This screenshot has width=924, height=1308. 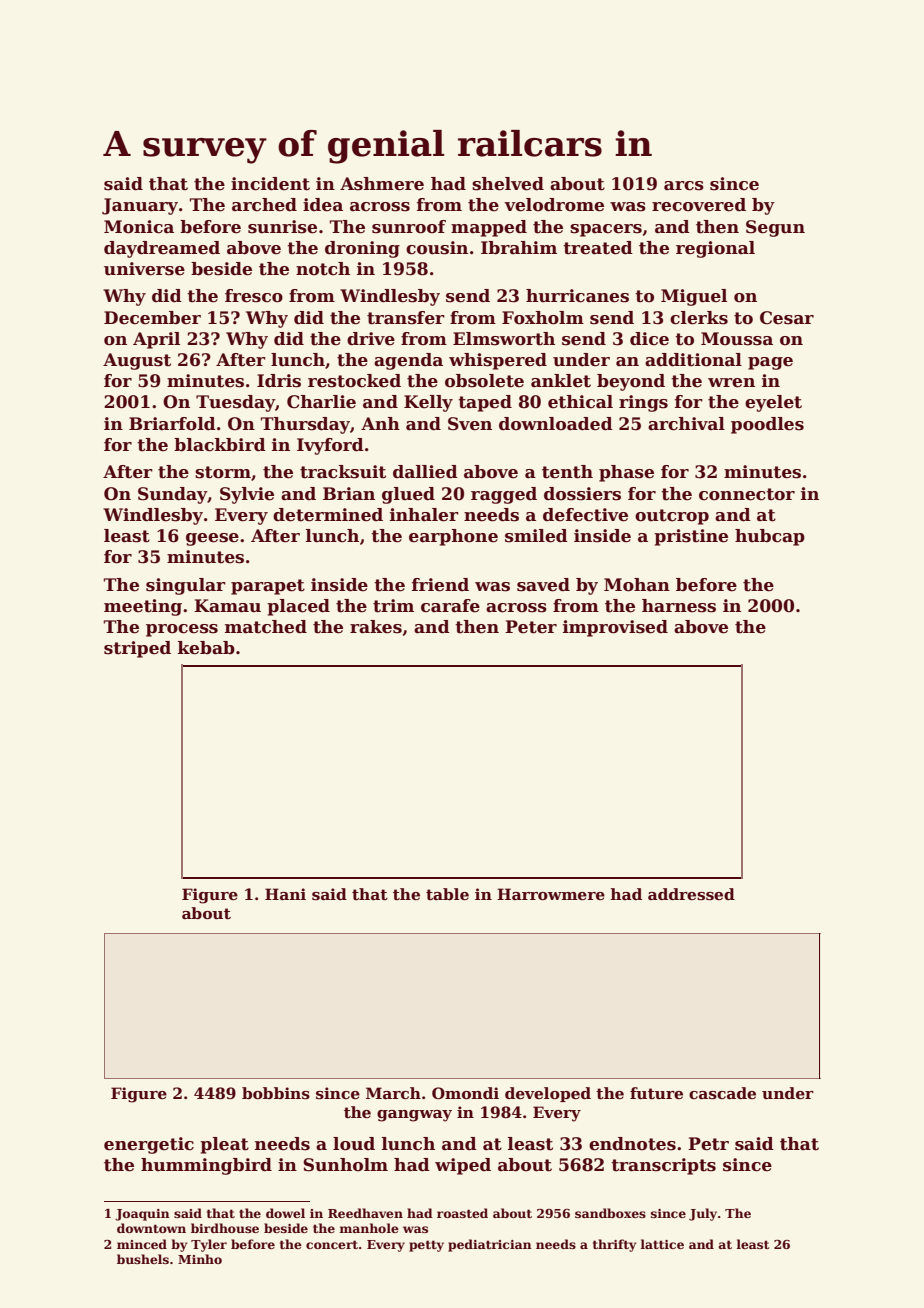 What do you see at coordinates (270, 184) in the screenshot?
I see `incident` at bounding box center [270, 184].
